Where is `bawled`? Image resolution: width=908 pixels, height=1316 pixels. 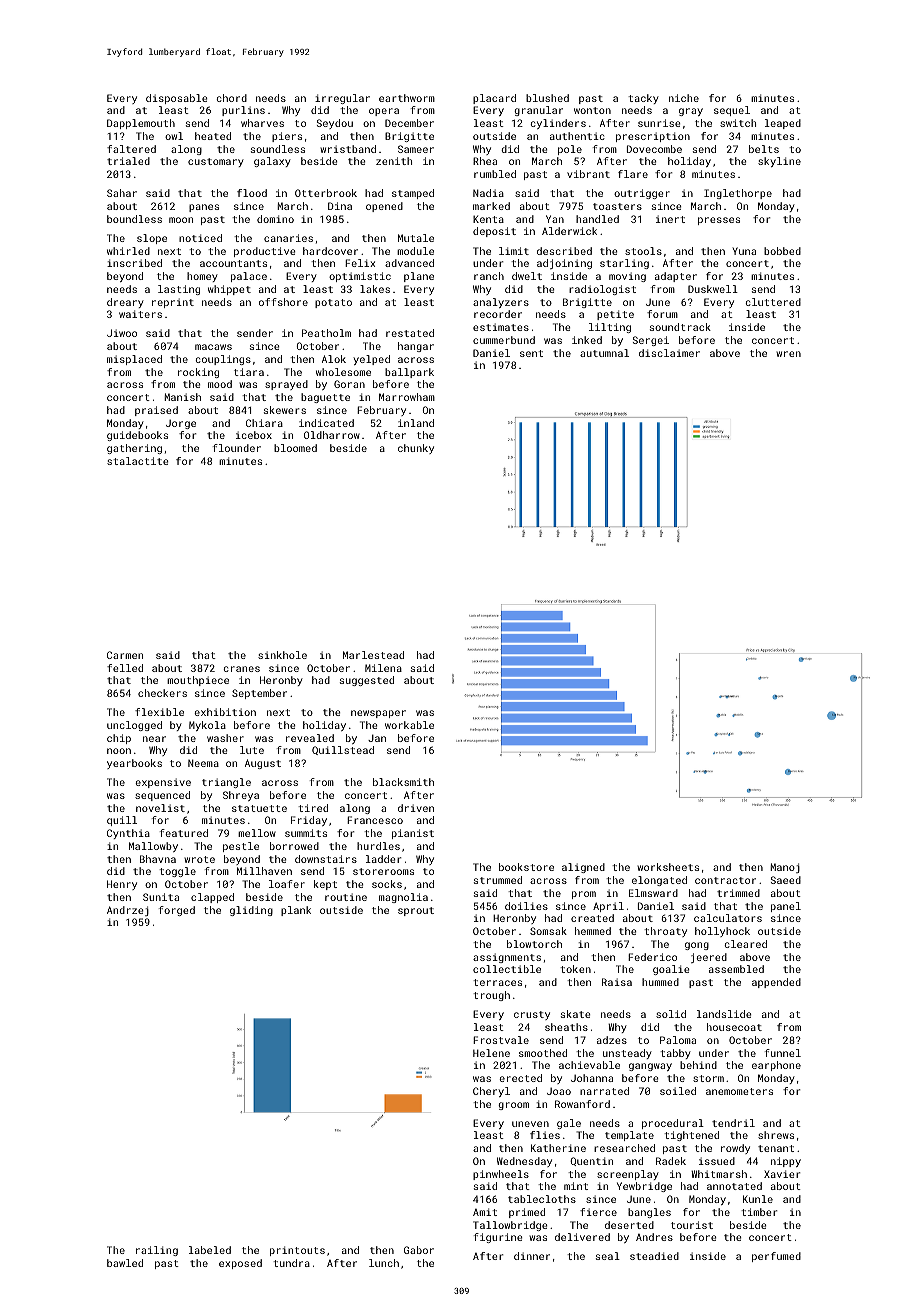
bawled is located at coordinates (125, 1263).
